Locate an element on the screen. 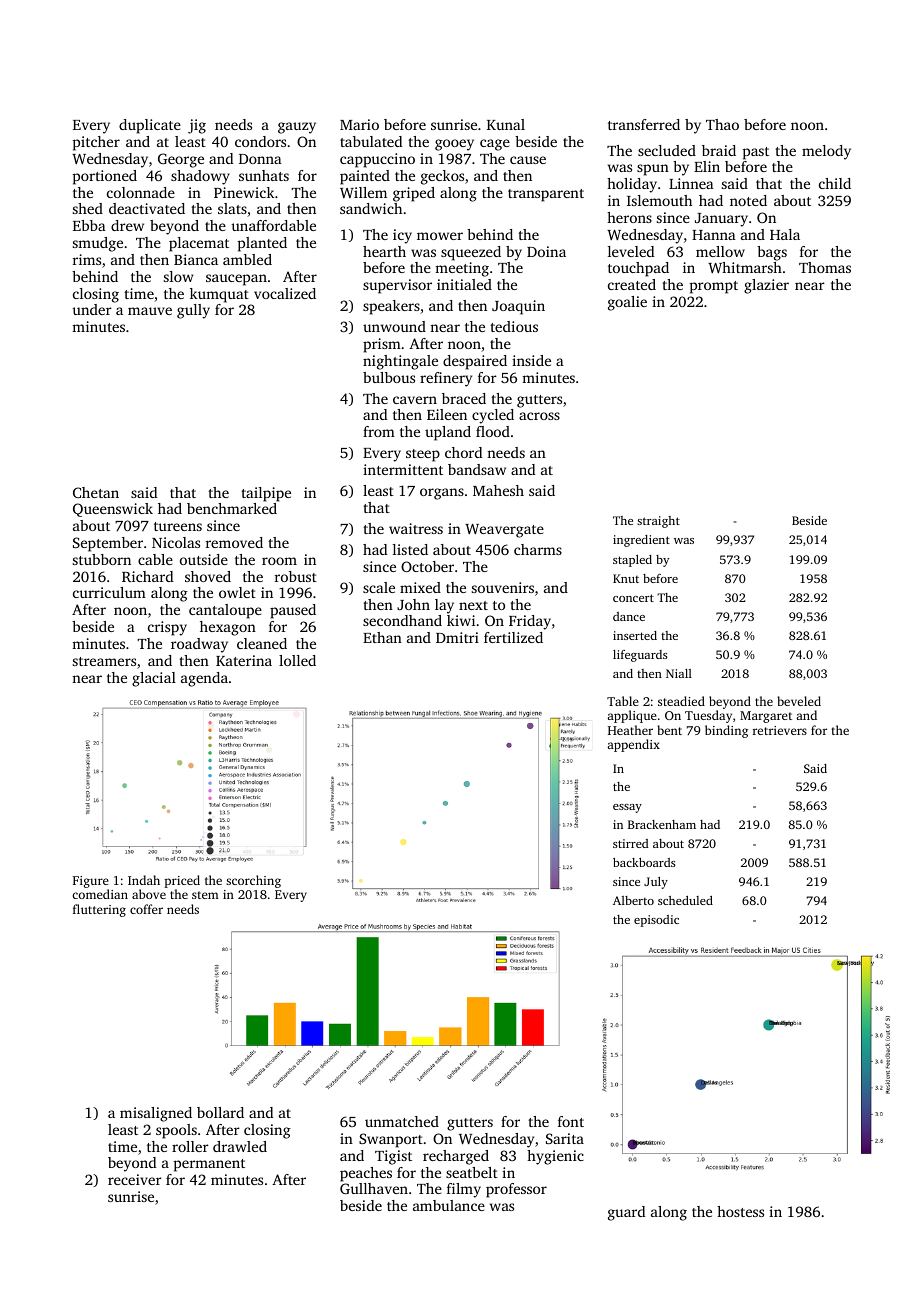 The width and height of the screenshot is (924, 1308). Kunal is located at coordinates (506, 124).
